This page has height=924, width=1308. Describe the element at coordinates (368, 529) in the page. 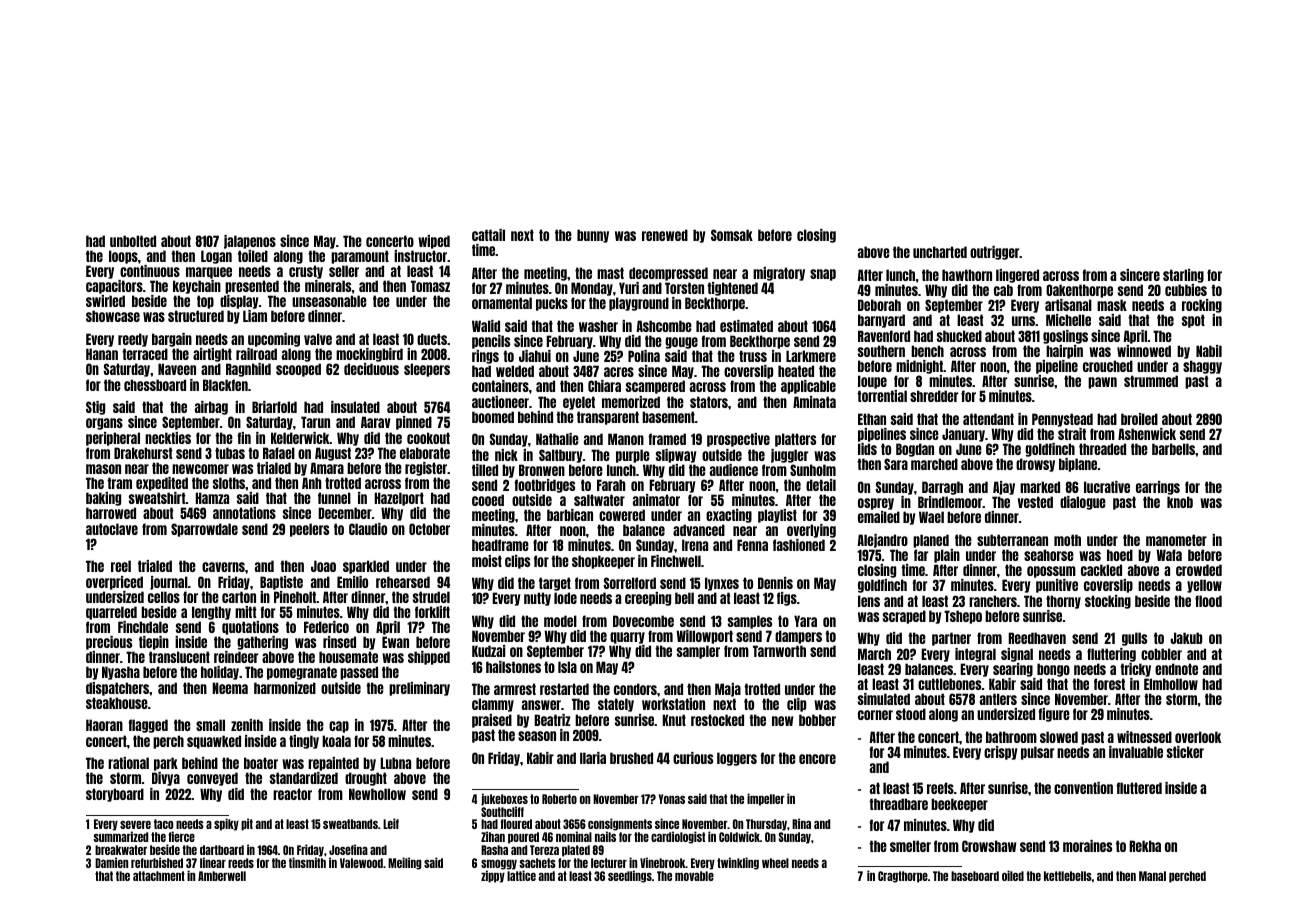

I see `Claudio` at that location.
